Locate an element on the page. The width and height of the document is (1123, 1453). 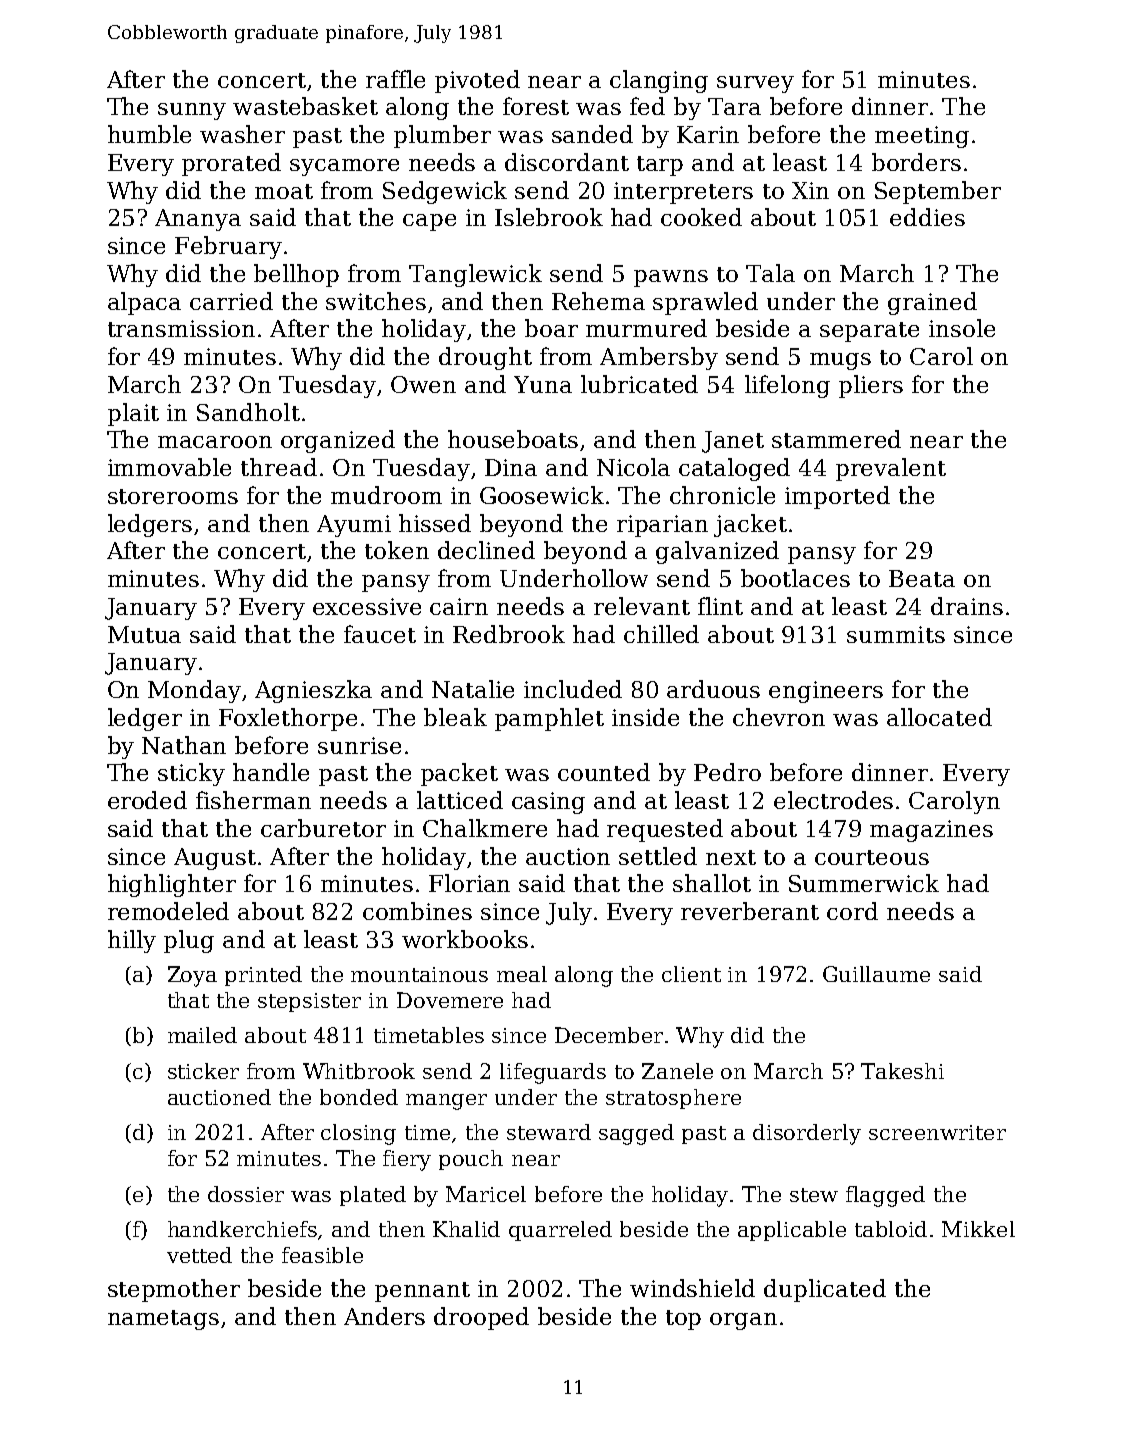
tabloid is located at coordinates (891, 1229).
